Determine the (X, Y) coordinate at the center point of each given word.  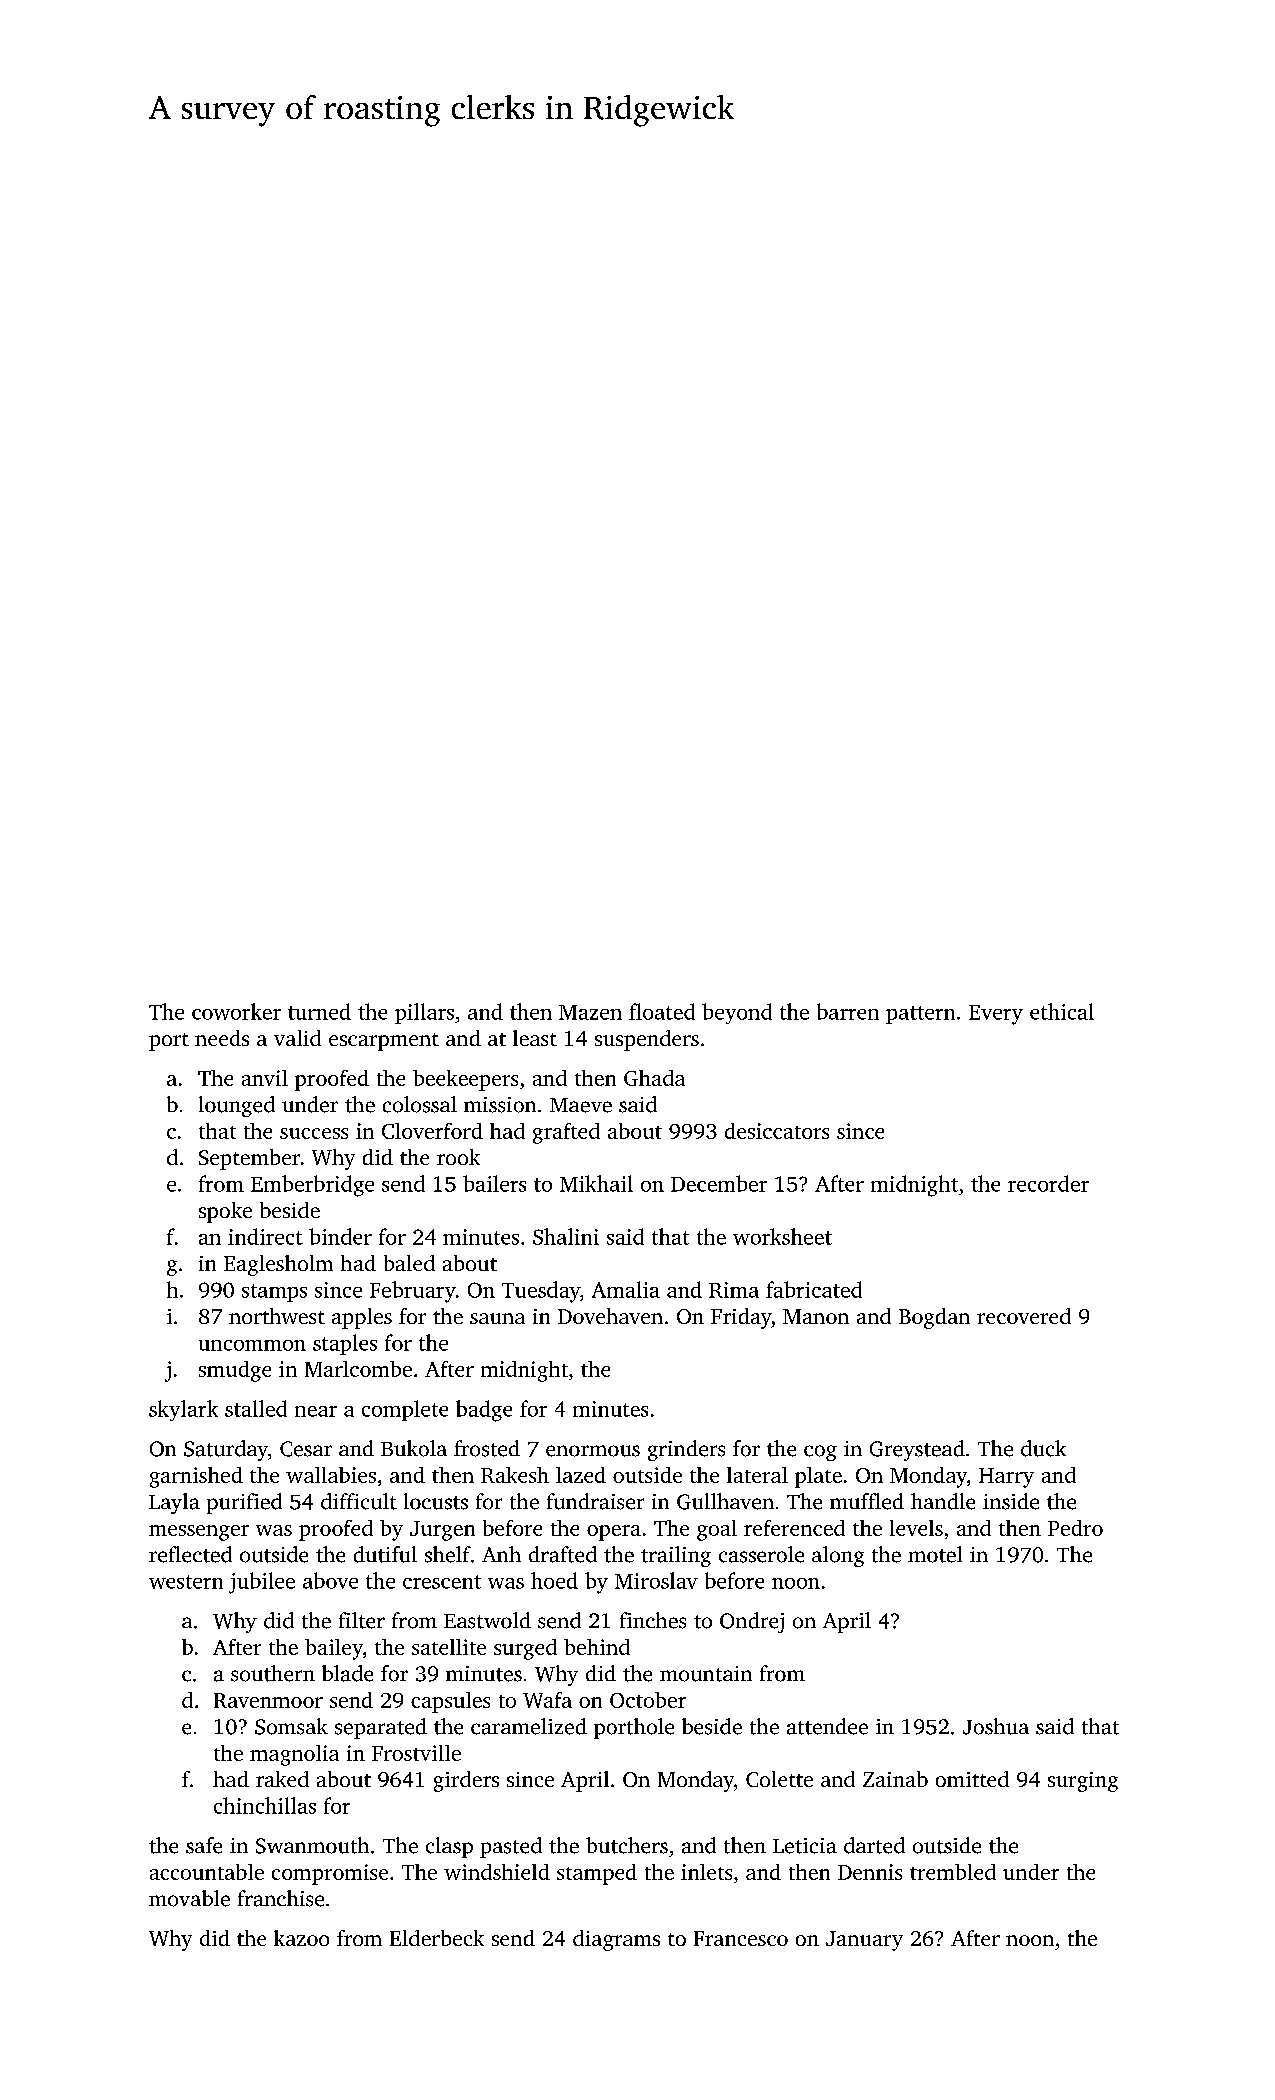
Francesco (741, 1938)
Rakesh (515, 1475)
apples (362, 1318)
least (535, 1038)
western (186, 1582)
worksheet (782, 1236)
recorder (1048, 1183)
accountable (207, 1872)
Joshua (996, 1726)
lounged (237, 1106)
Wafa (547, 1700)
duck (1043, 1448)
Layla (174, 1503)
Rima (734, 1290)
